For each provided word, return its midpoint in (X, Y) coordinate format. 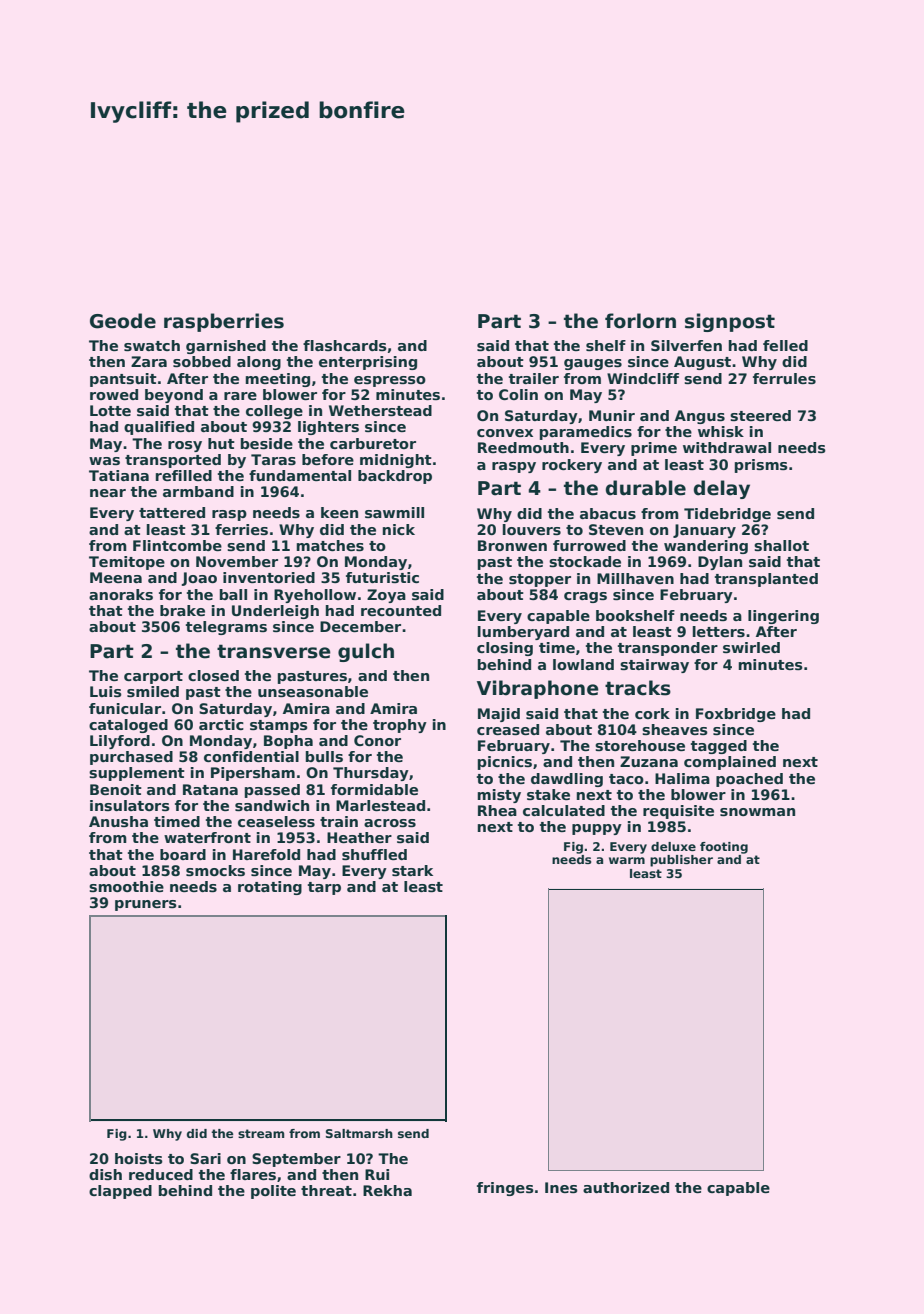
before (328, 459)
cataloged (128, 726)
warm (627, 860)
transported (173, 461)
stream (261, 1133)
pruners (146, 905)
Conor (377, 740)
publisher (681, 861)
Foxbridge (736, 715)
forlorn (640, 321)
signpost (730, 322)
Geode (123, 321)
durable (646, 488)
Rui (377, 1174)
